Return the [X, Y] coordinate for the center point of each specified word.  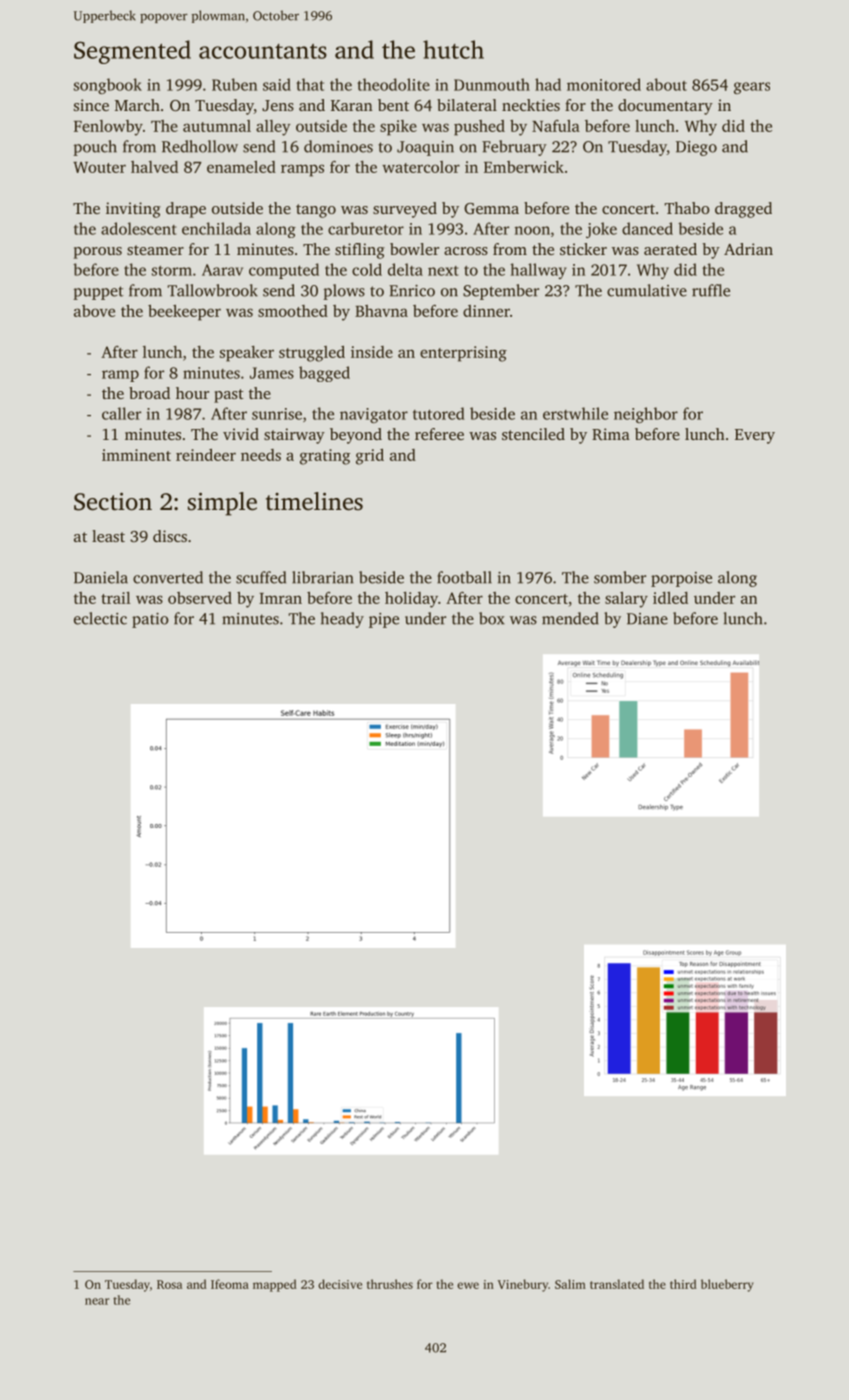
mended [570, 618]
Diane [647, 619]
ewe [468, 1285]
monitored [604, 84]
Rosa [169, 1284]
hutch [453, 49]
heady [342, 620]
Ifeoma [230, 1284]
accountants [263, 51]
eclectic [100, 618]
